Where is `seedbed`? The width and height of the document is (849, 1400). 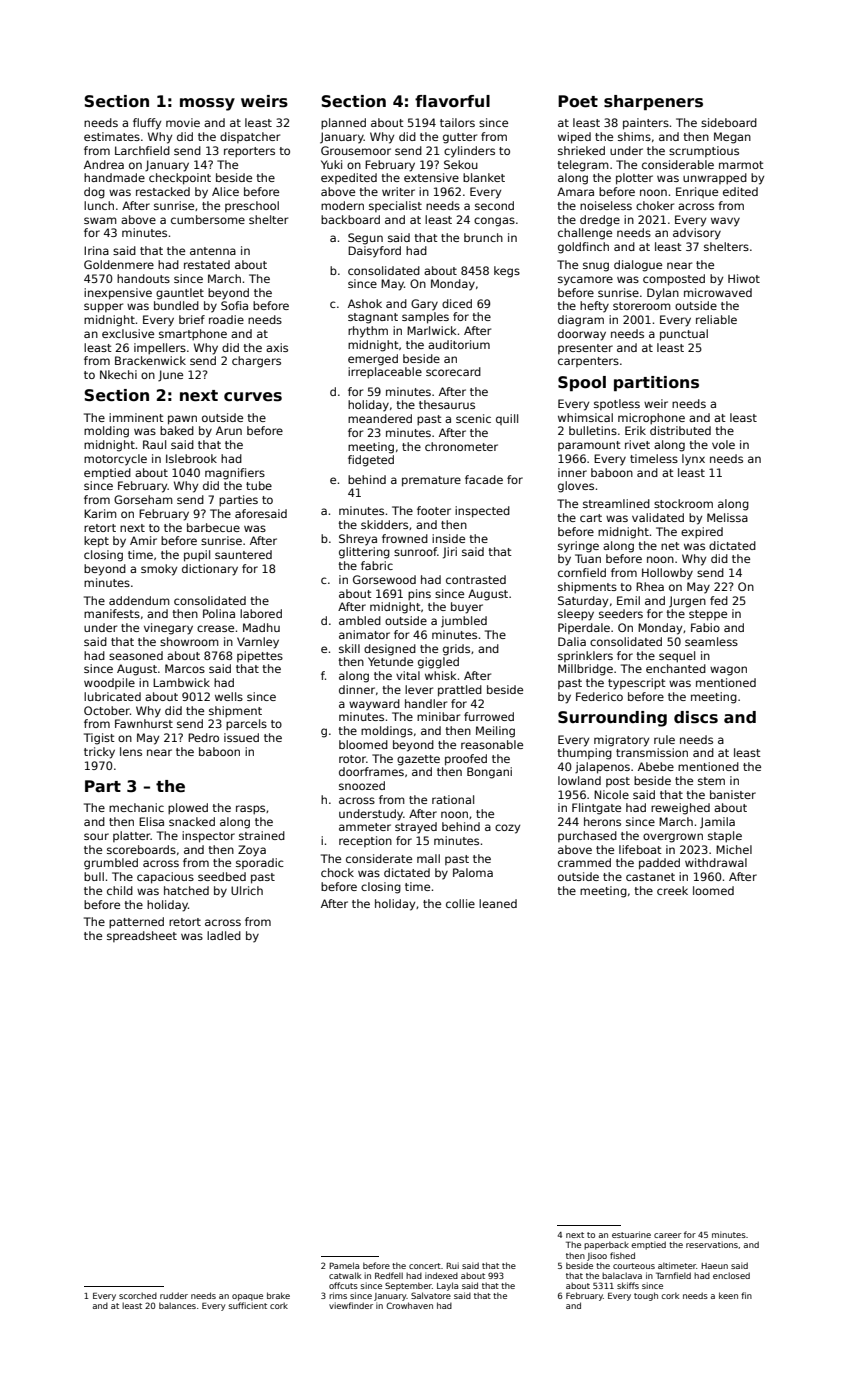
seedbed is located at coordinates (222, 876).
